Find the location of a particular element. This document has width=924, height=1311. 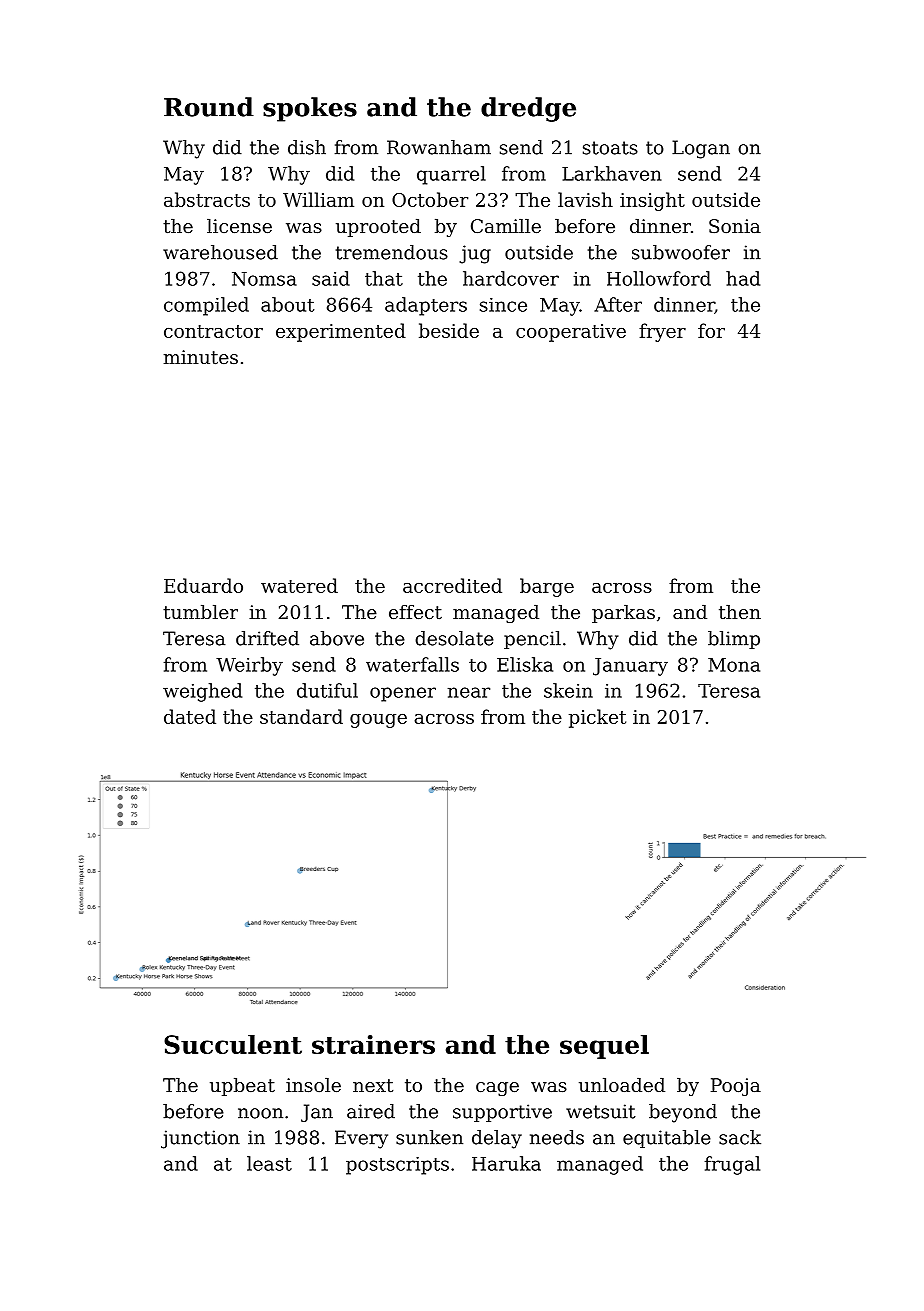

Mona is located at coordinates (734, 665).
